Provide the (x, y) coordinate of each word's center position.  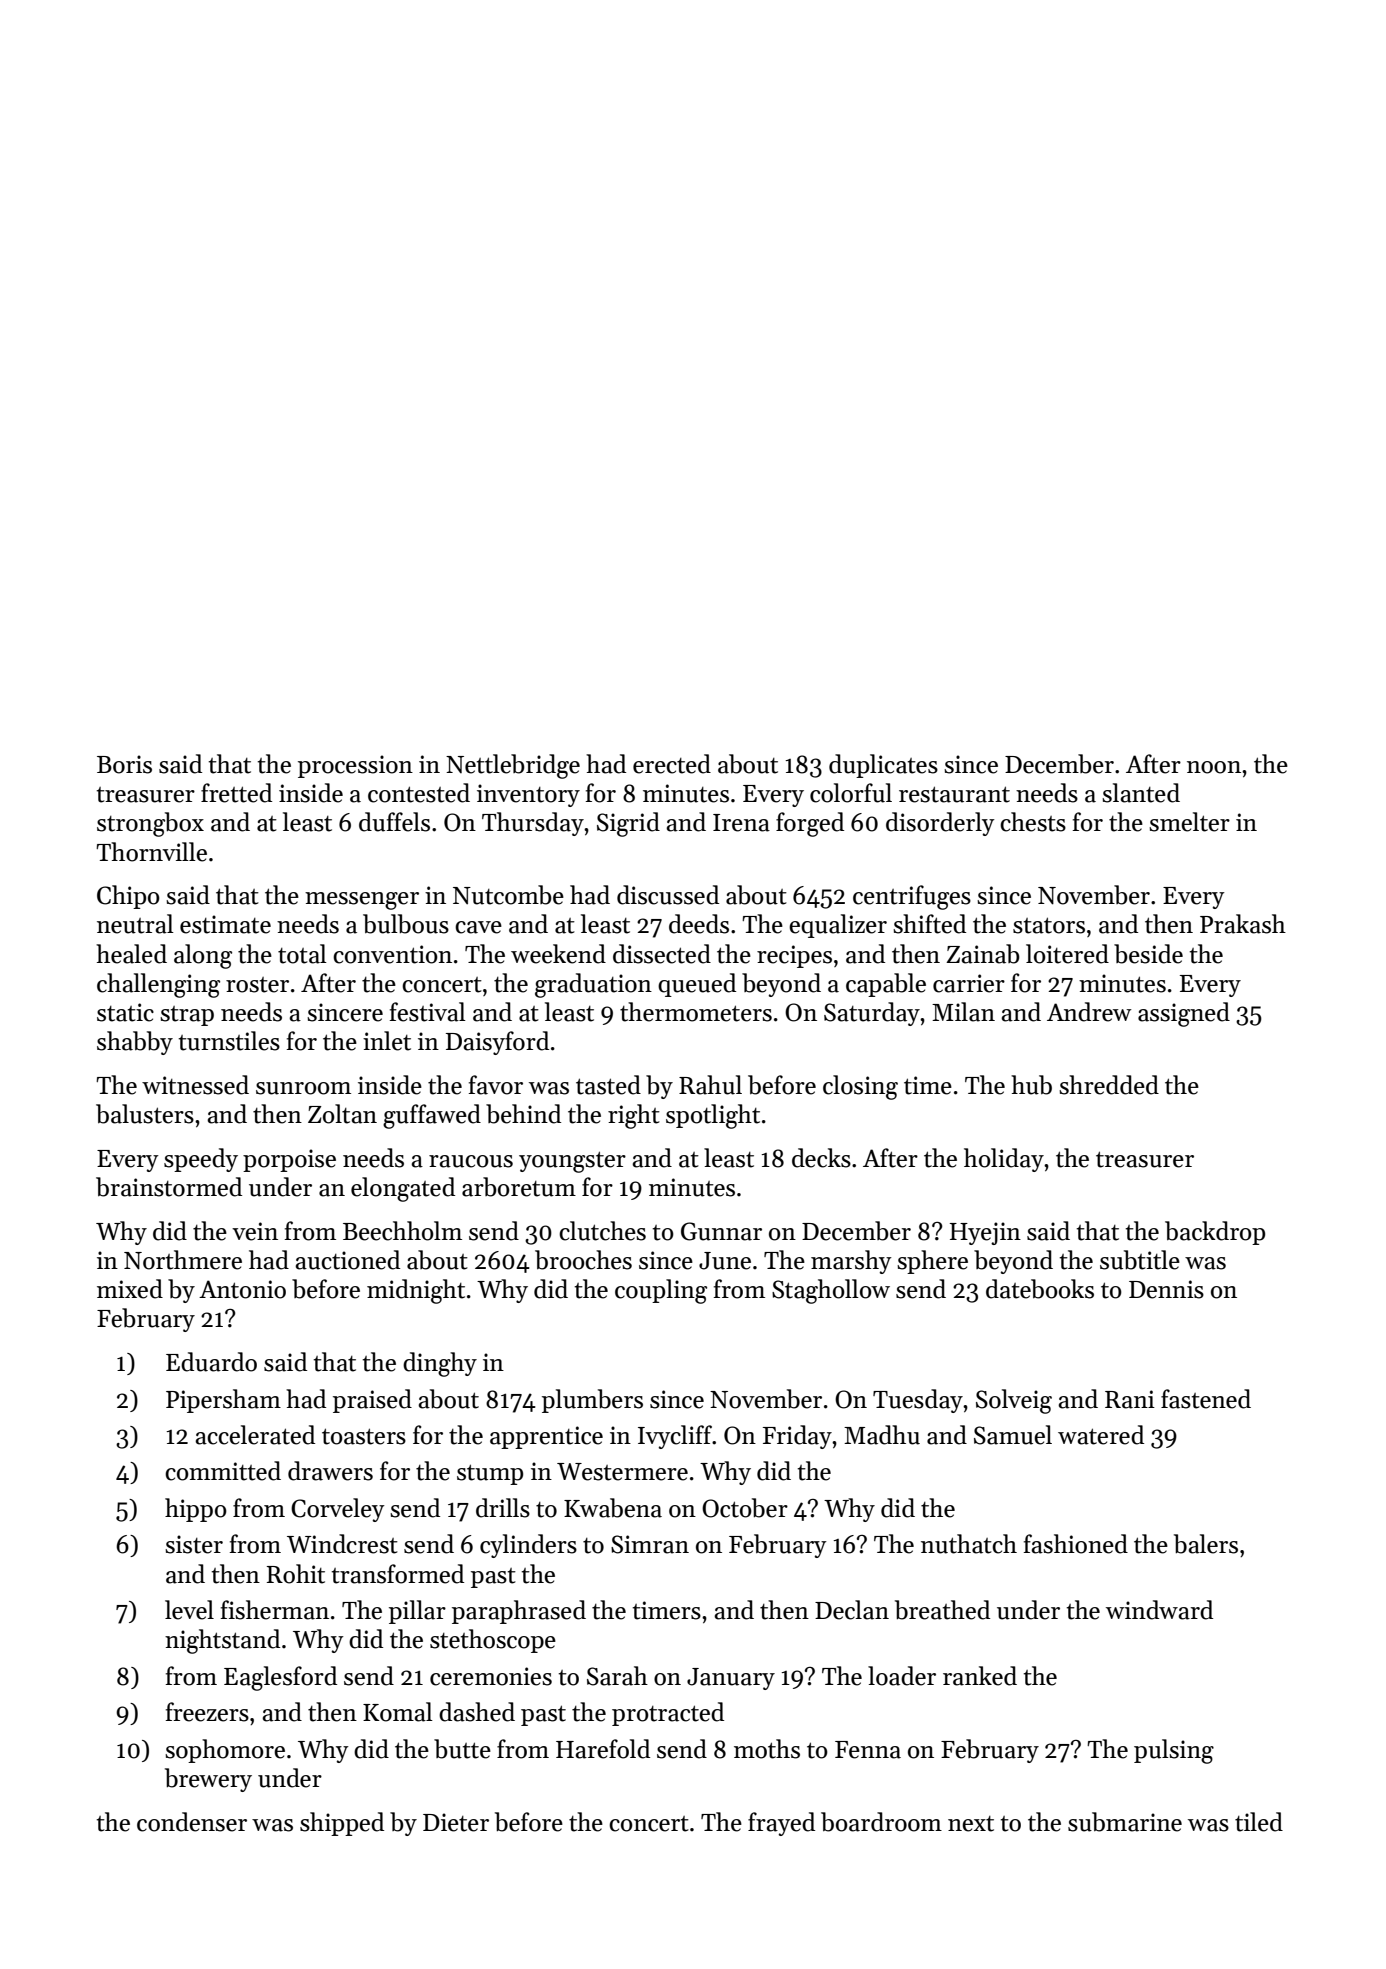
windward (1159, 1610)
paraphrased (519, 1612)
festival (428, 1012)
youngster (572, 1162)
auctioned (347, 1260)
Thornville (151, 852)
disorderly (940, 824)
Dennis (1166, 1289)
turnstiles (229, 1041)
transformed (398, 1574)
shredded (1109, 1085)
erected (672, 764)
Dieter (456, 1822)
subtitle (1140, 1260)
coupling (661, 1291)
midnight (416, 1291)
